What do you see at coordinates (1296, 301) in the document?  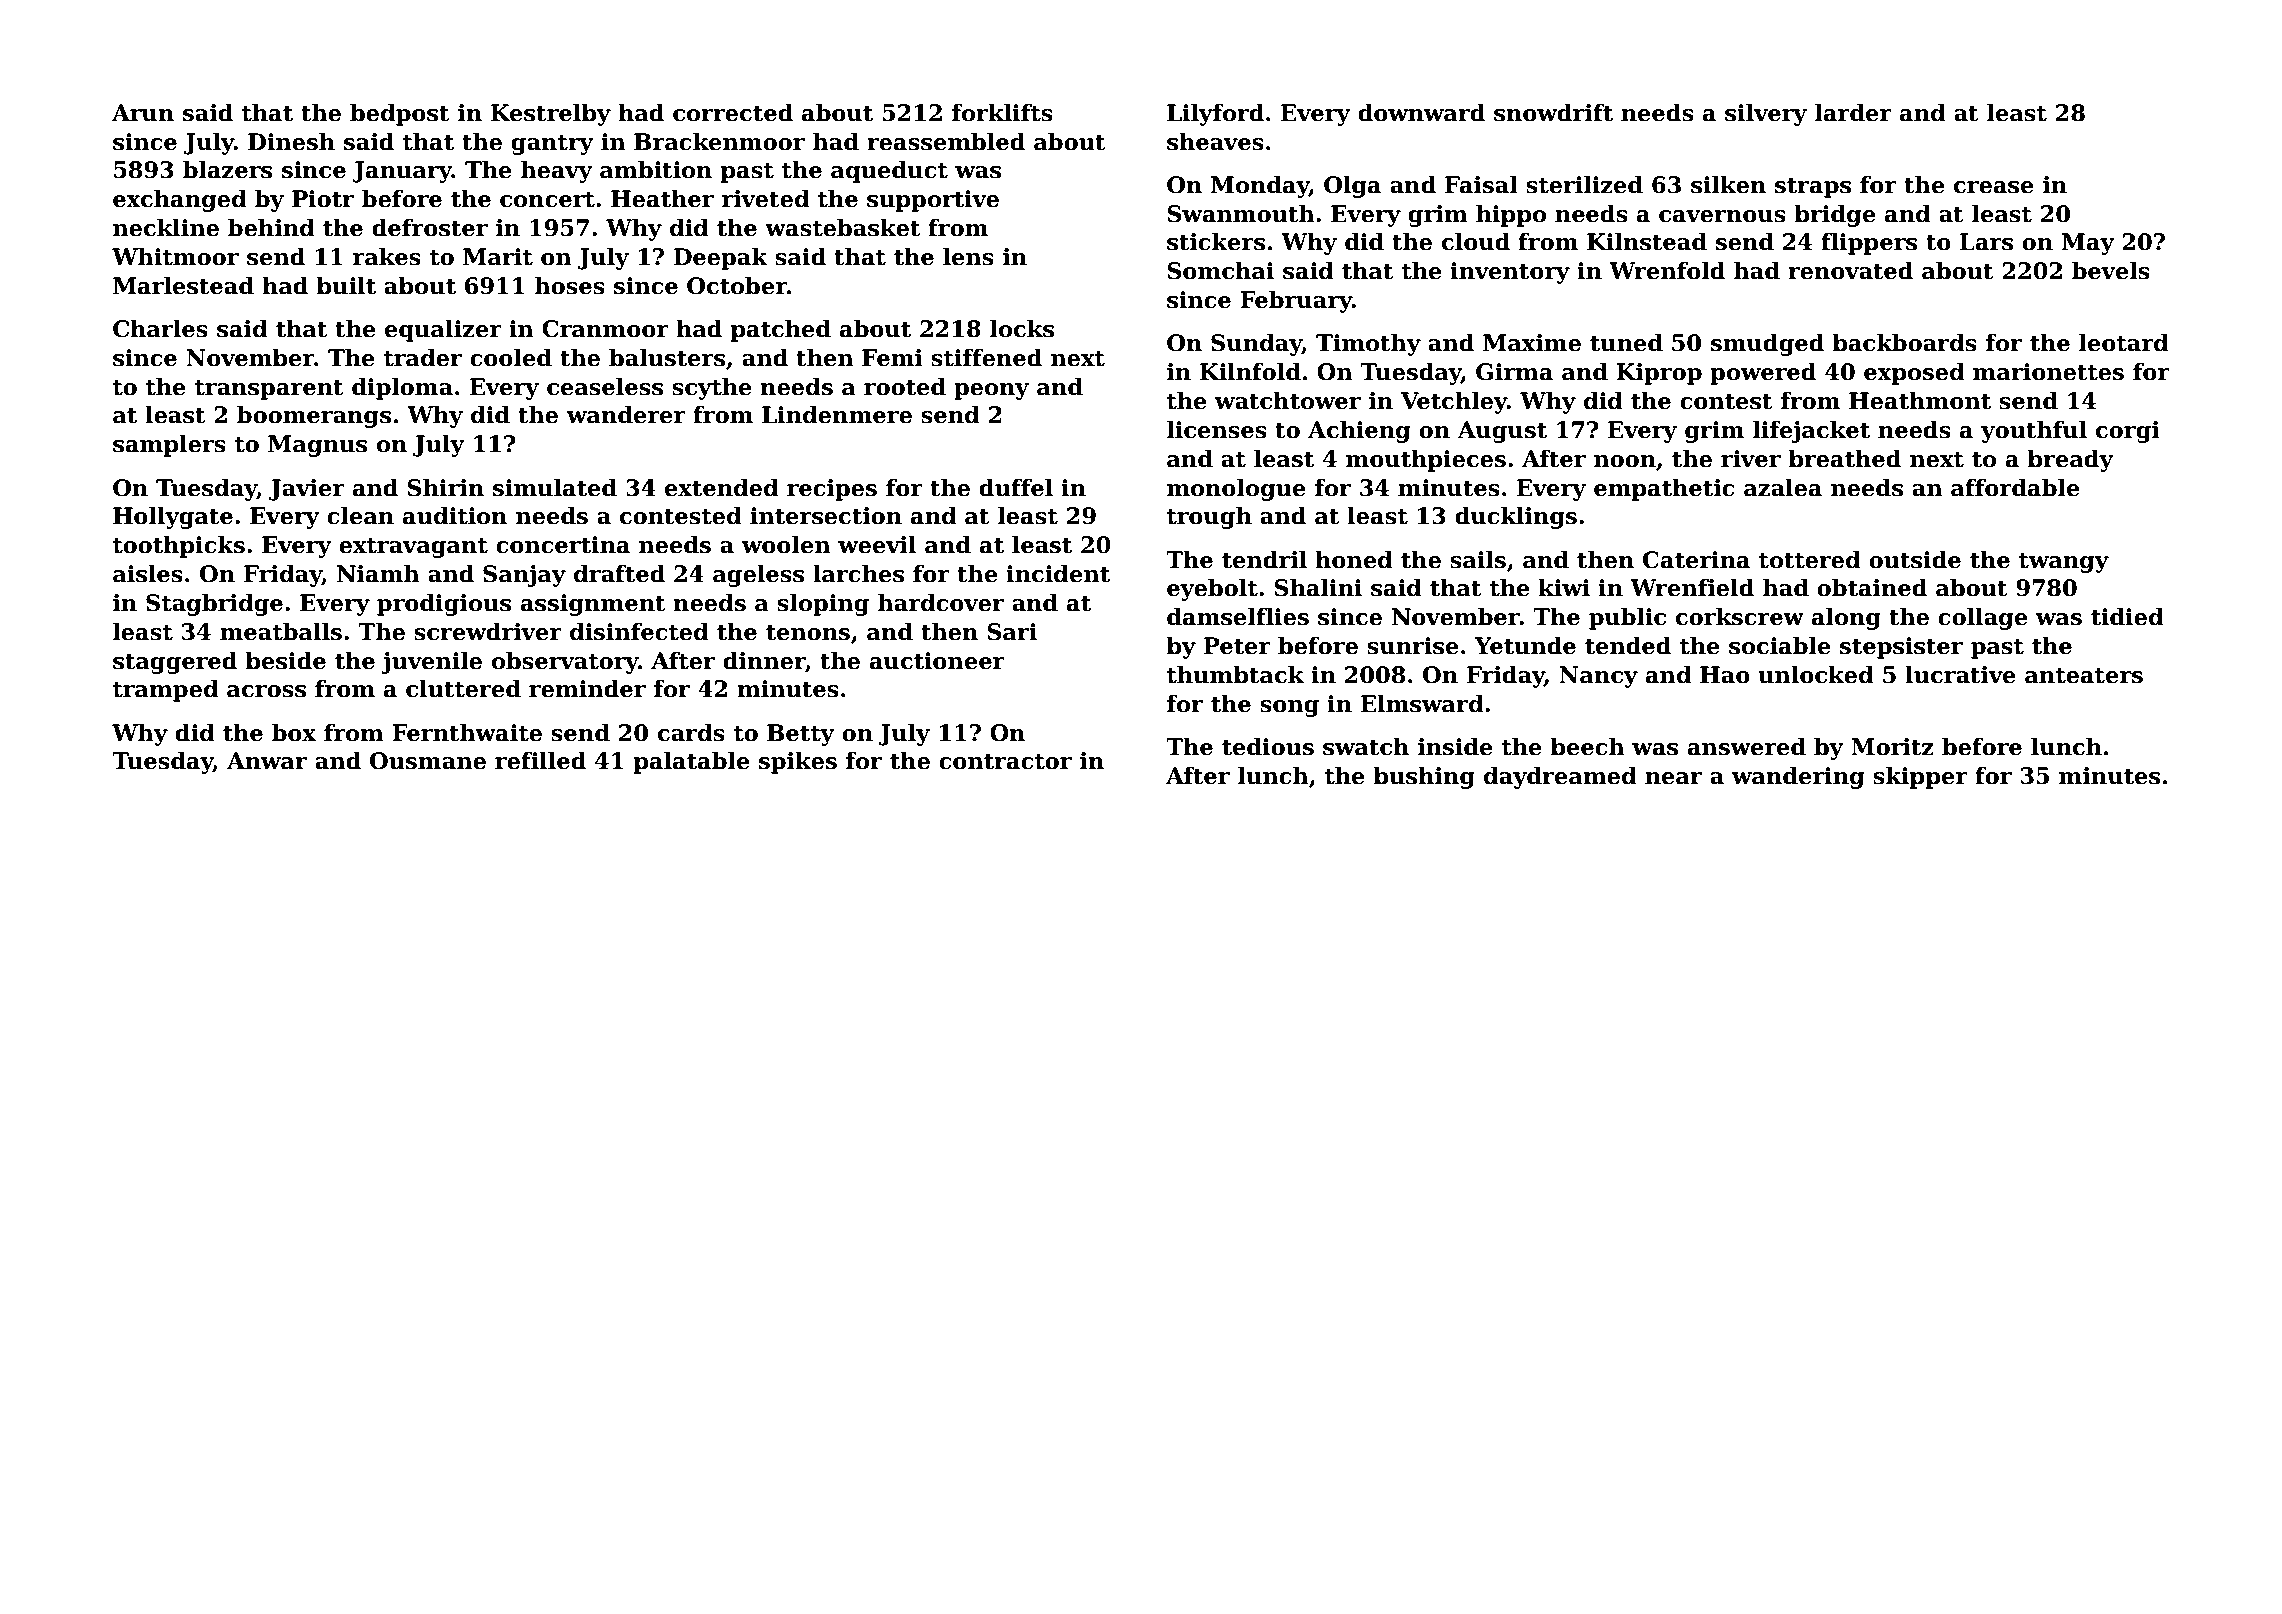 I see `February` at bounding box center [1296, 301].
